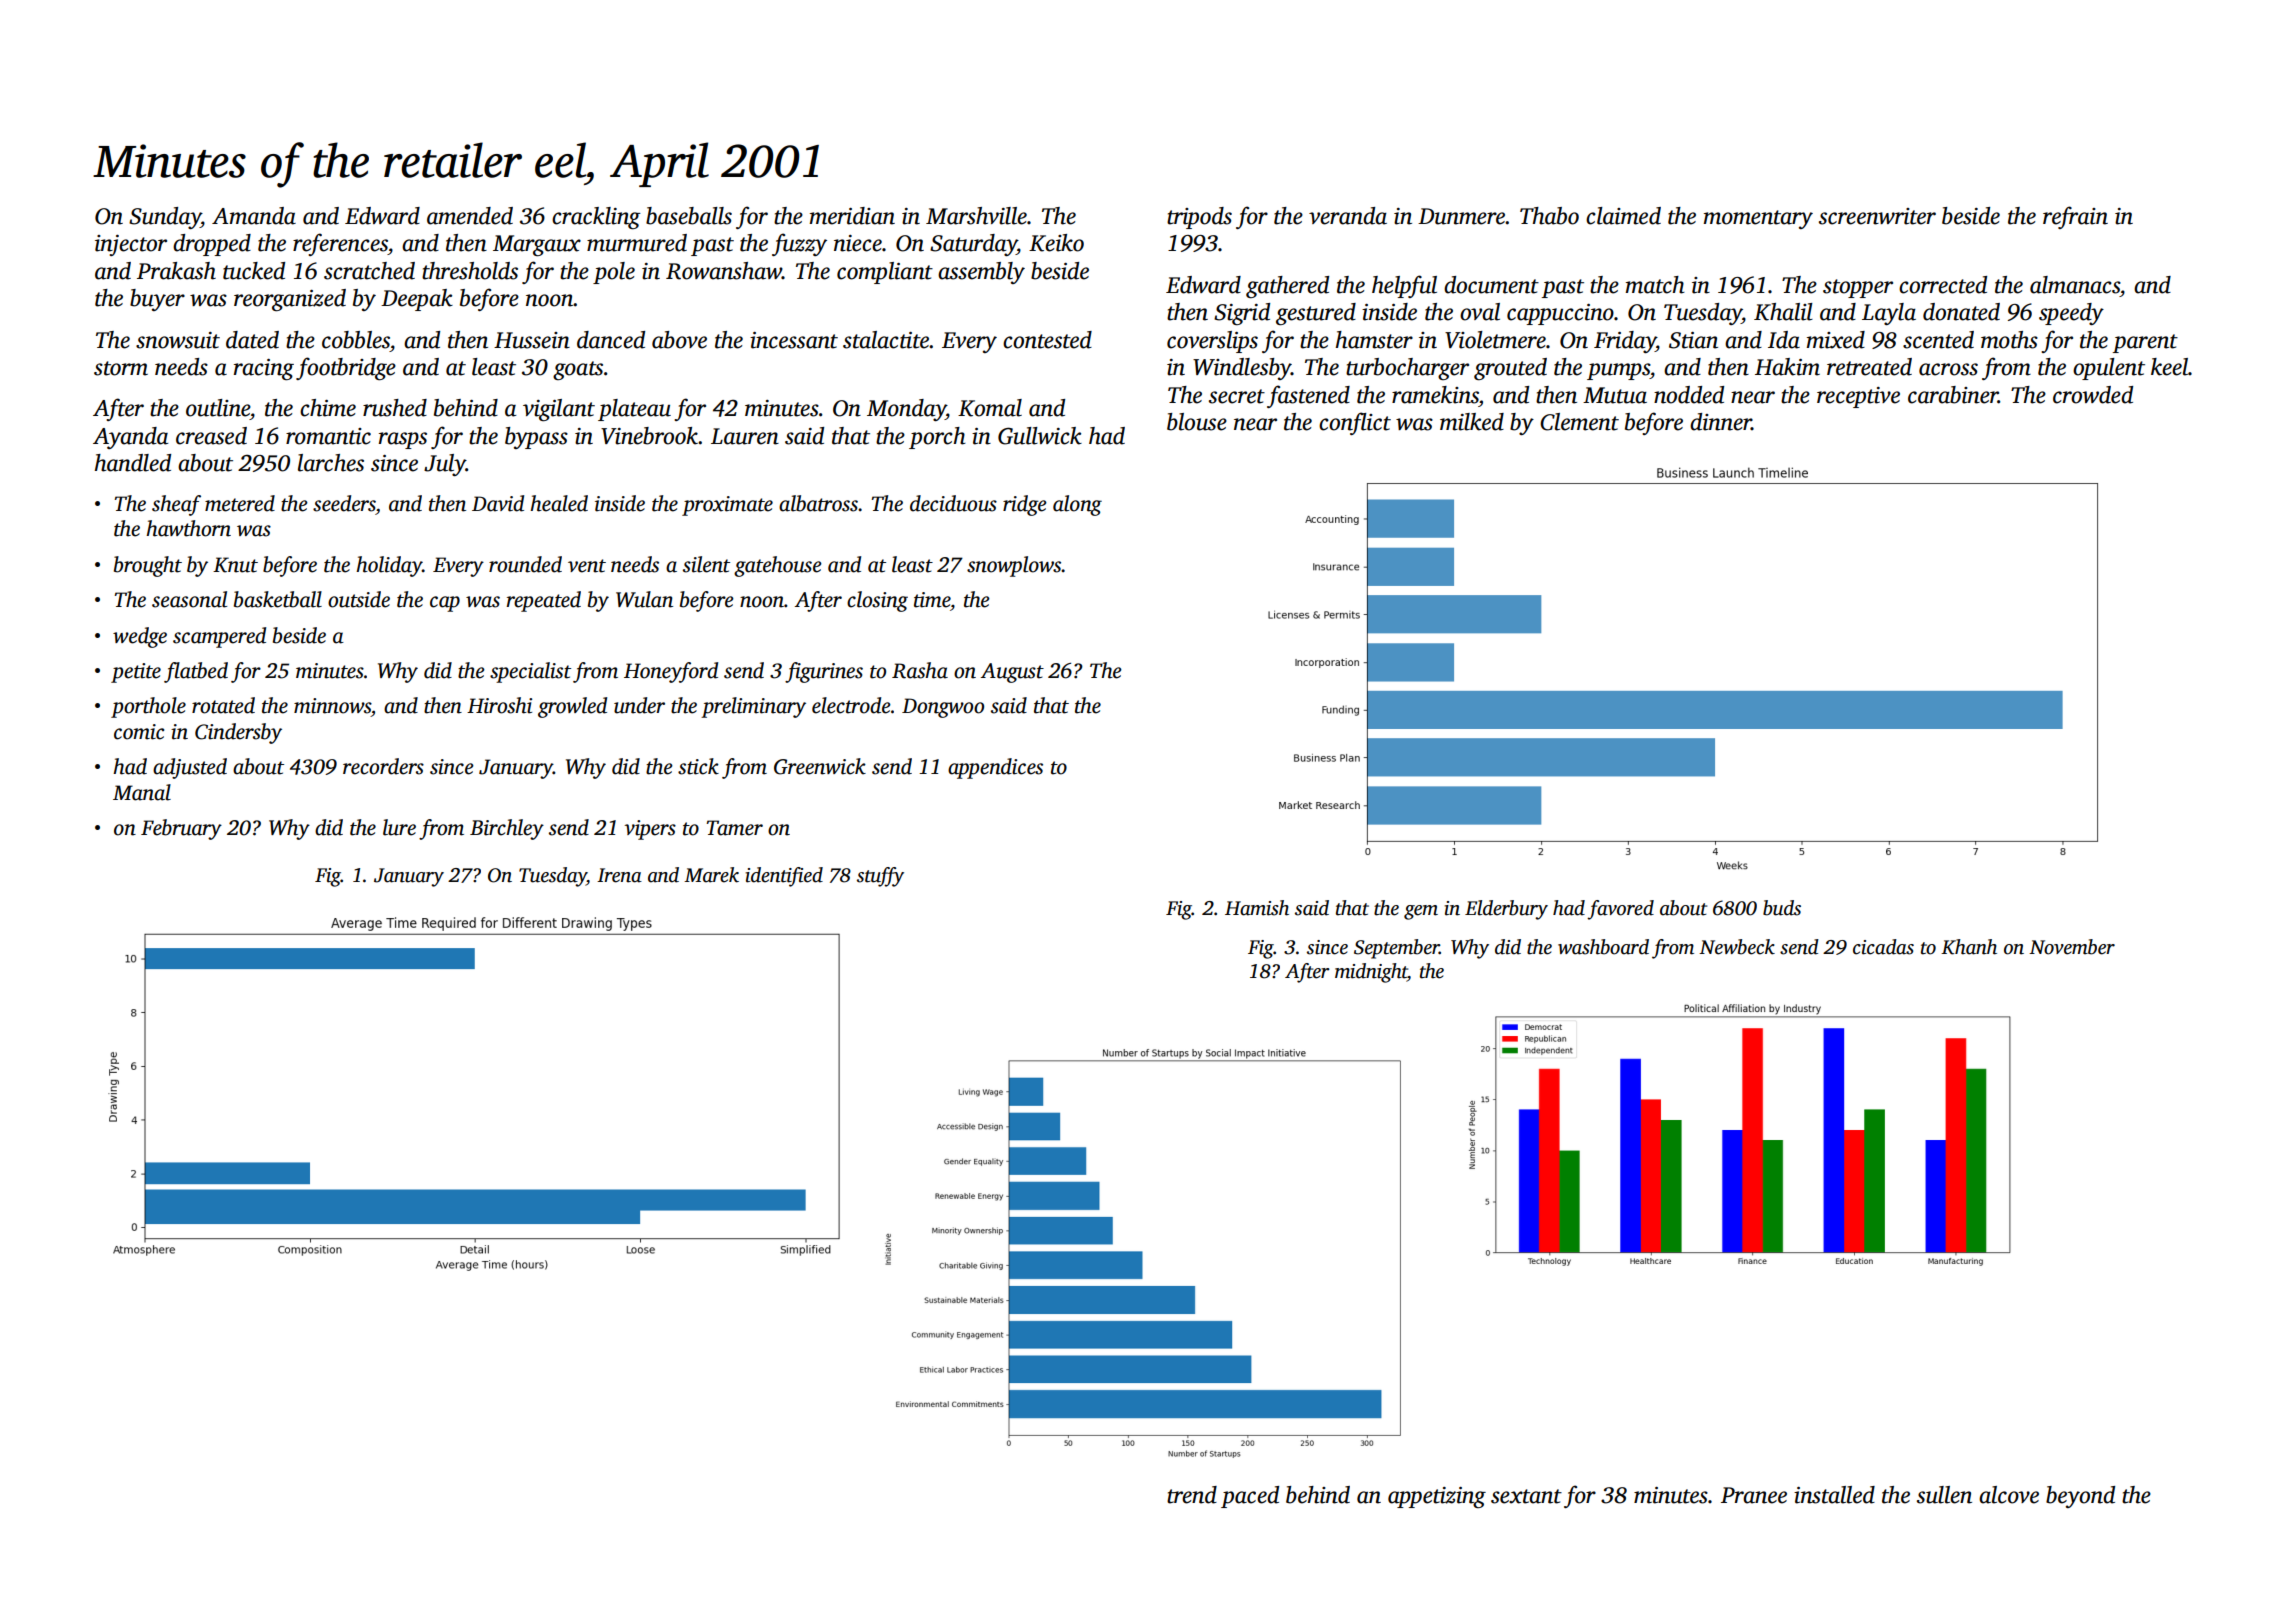  I want to click on paced, so click(1250, 1497).
